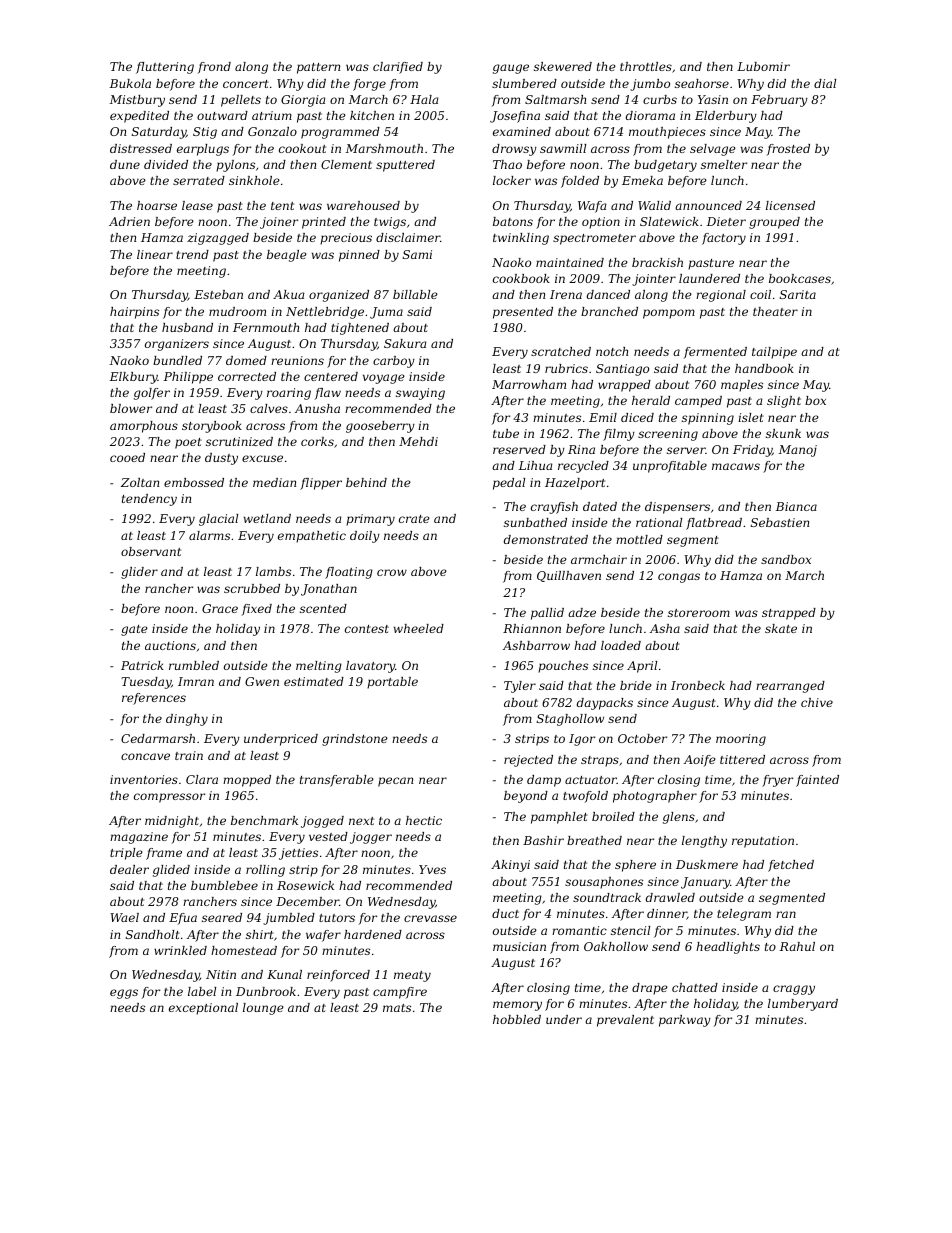 The image size is (952, 1233). Describe the element at coordinates (263, 1009) in the screenshot. I see `lounge` at that location.
